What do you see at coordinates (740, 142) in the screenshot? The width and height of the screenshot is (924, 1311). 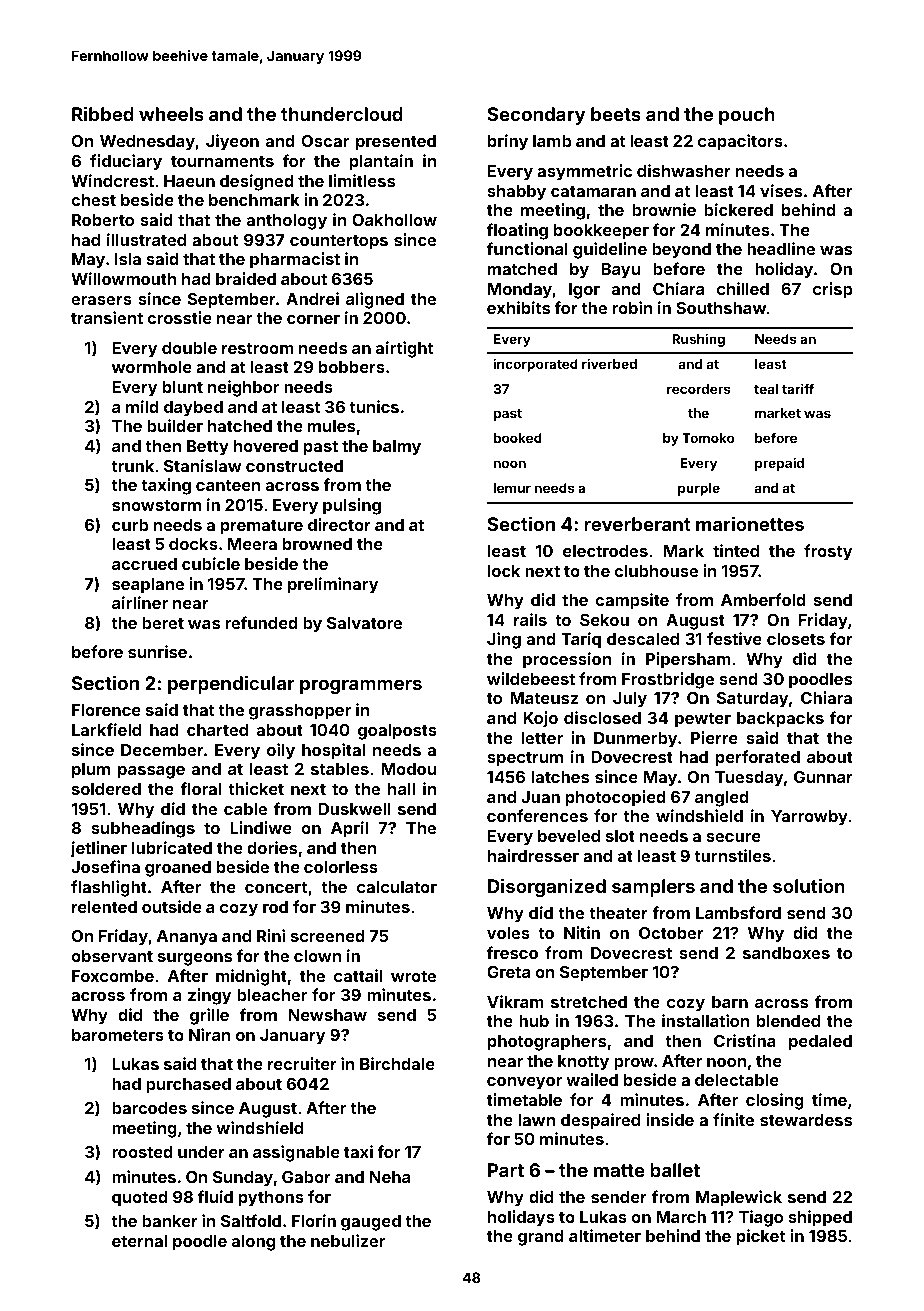 I see `capacitors` at bounding box center [740, 142].
